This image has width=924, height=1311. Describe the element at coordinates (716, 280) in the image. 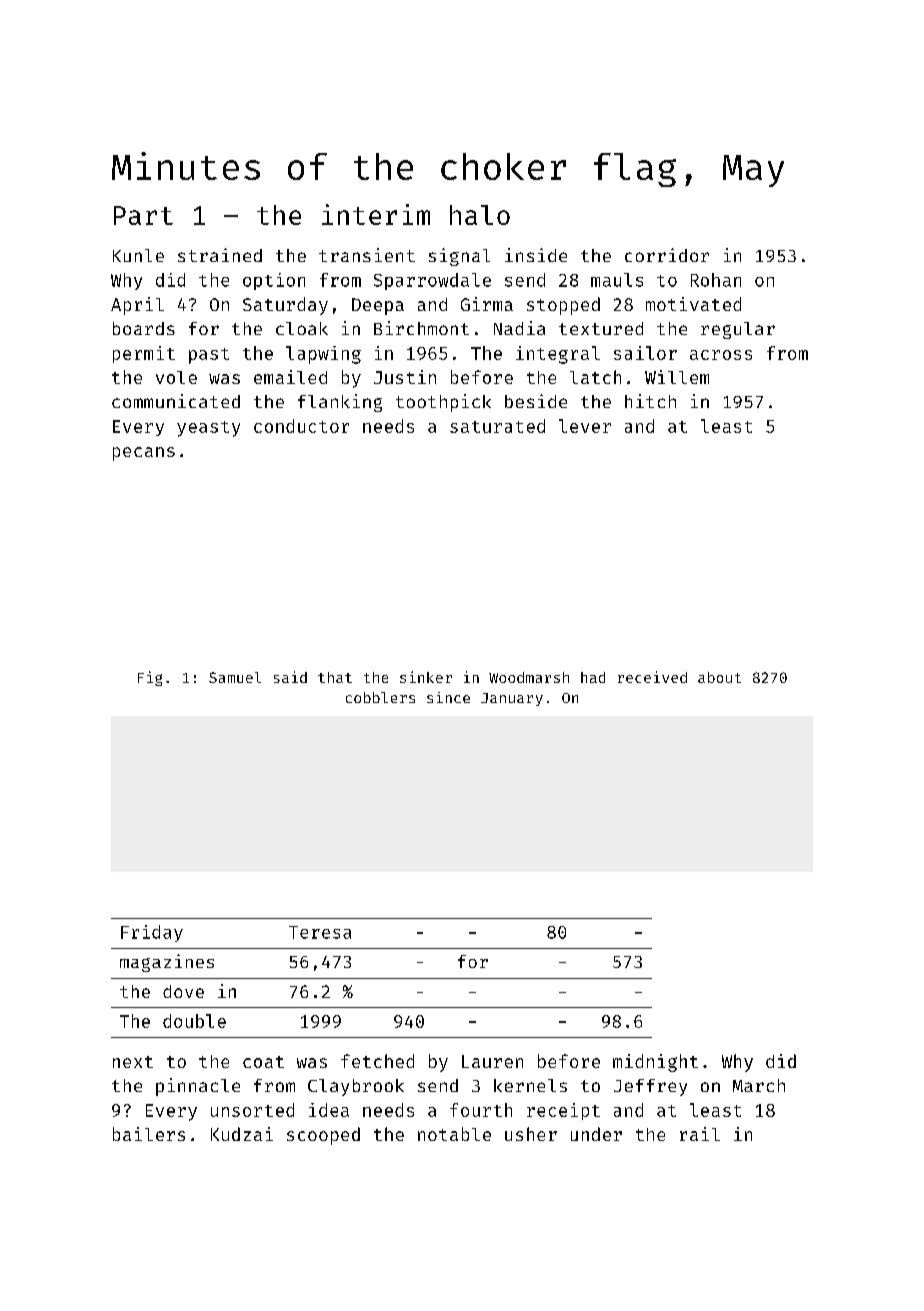

I see `Rohan` at that location.
